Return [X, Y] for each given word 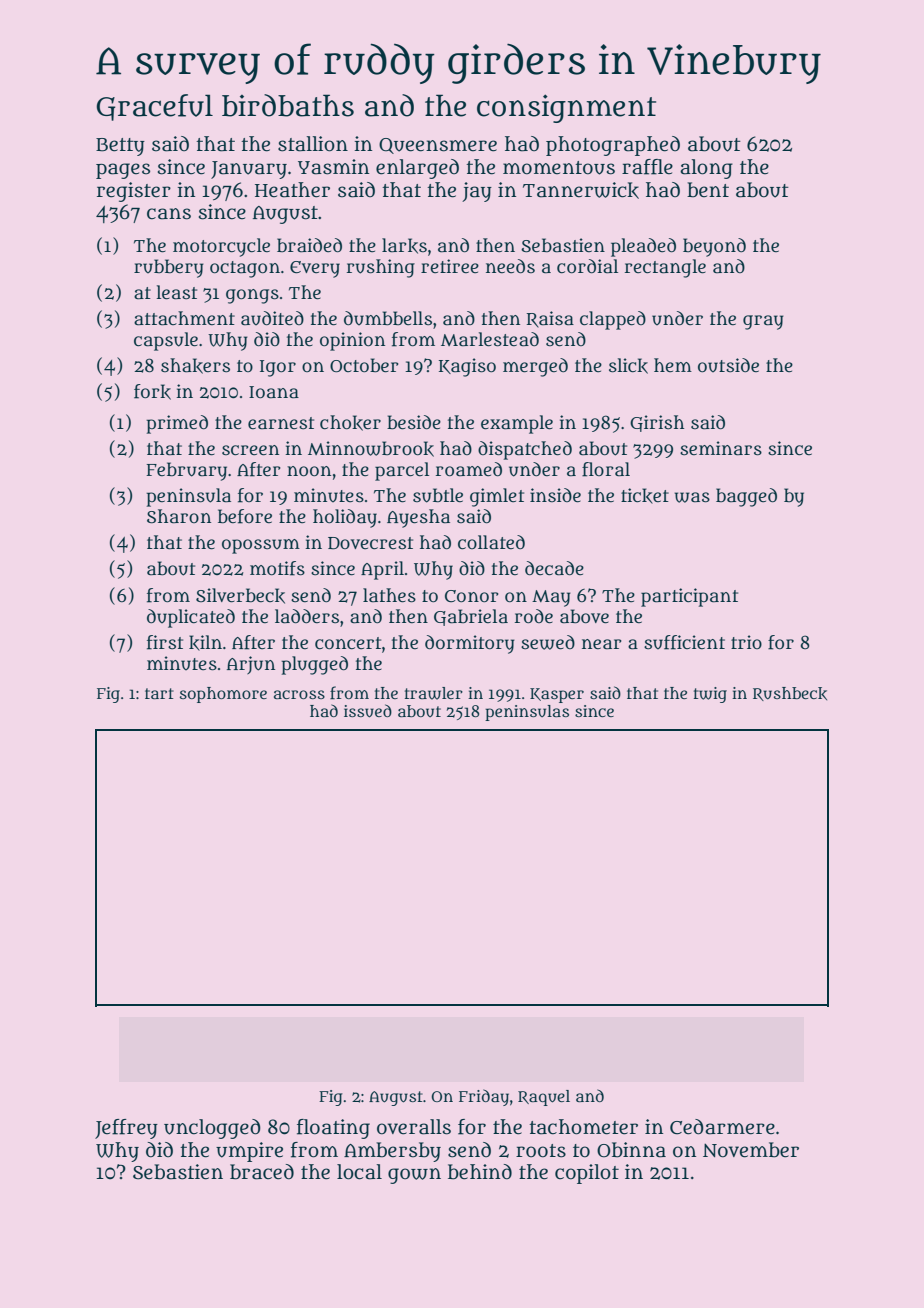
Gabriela [471, 617]
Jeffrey [126, 1129]
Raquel [544, 1098]
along [706, 169]
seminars [721, 448]
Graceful [154, 107]
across [299, 694]
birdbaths [288, 105]
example [517, 424]
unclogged [212, 1129]
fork [152, 392]
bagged [746, 497]
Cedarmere [722, 1127]
